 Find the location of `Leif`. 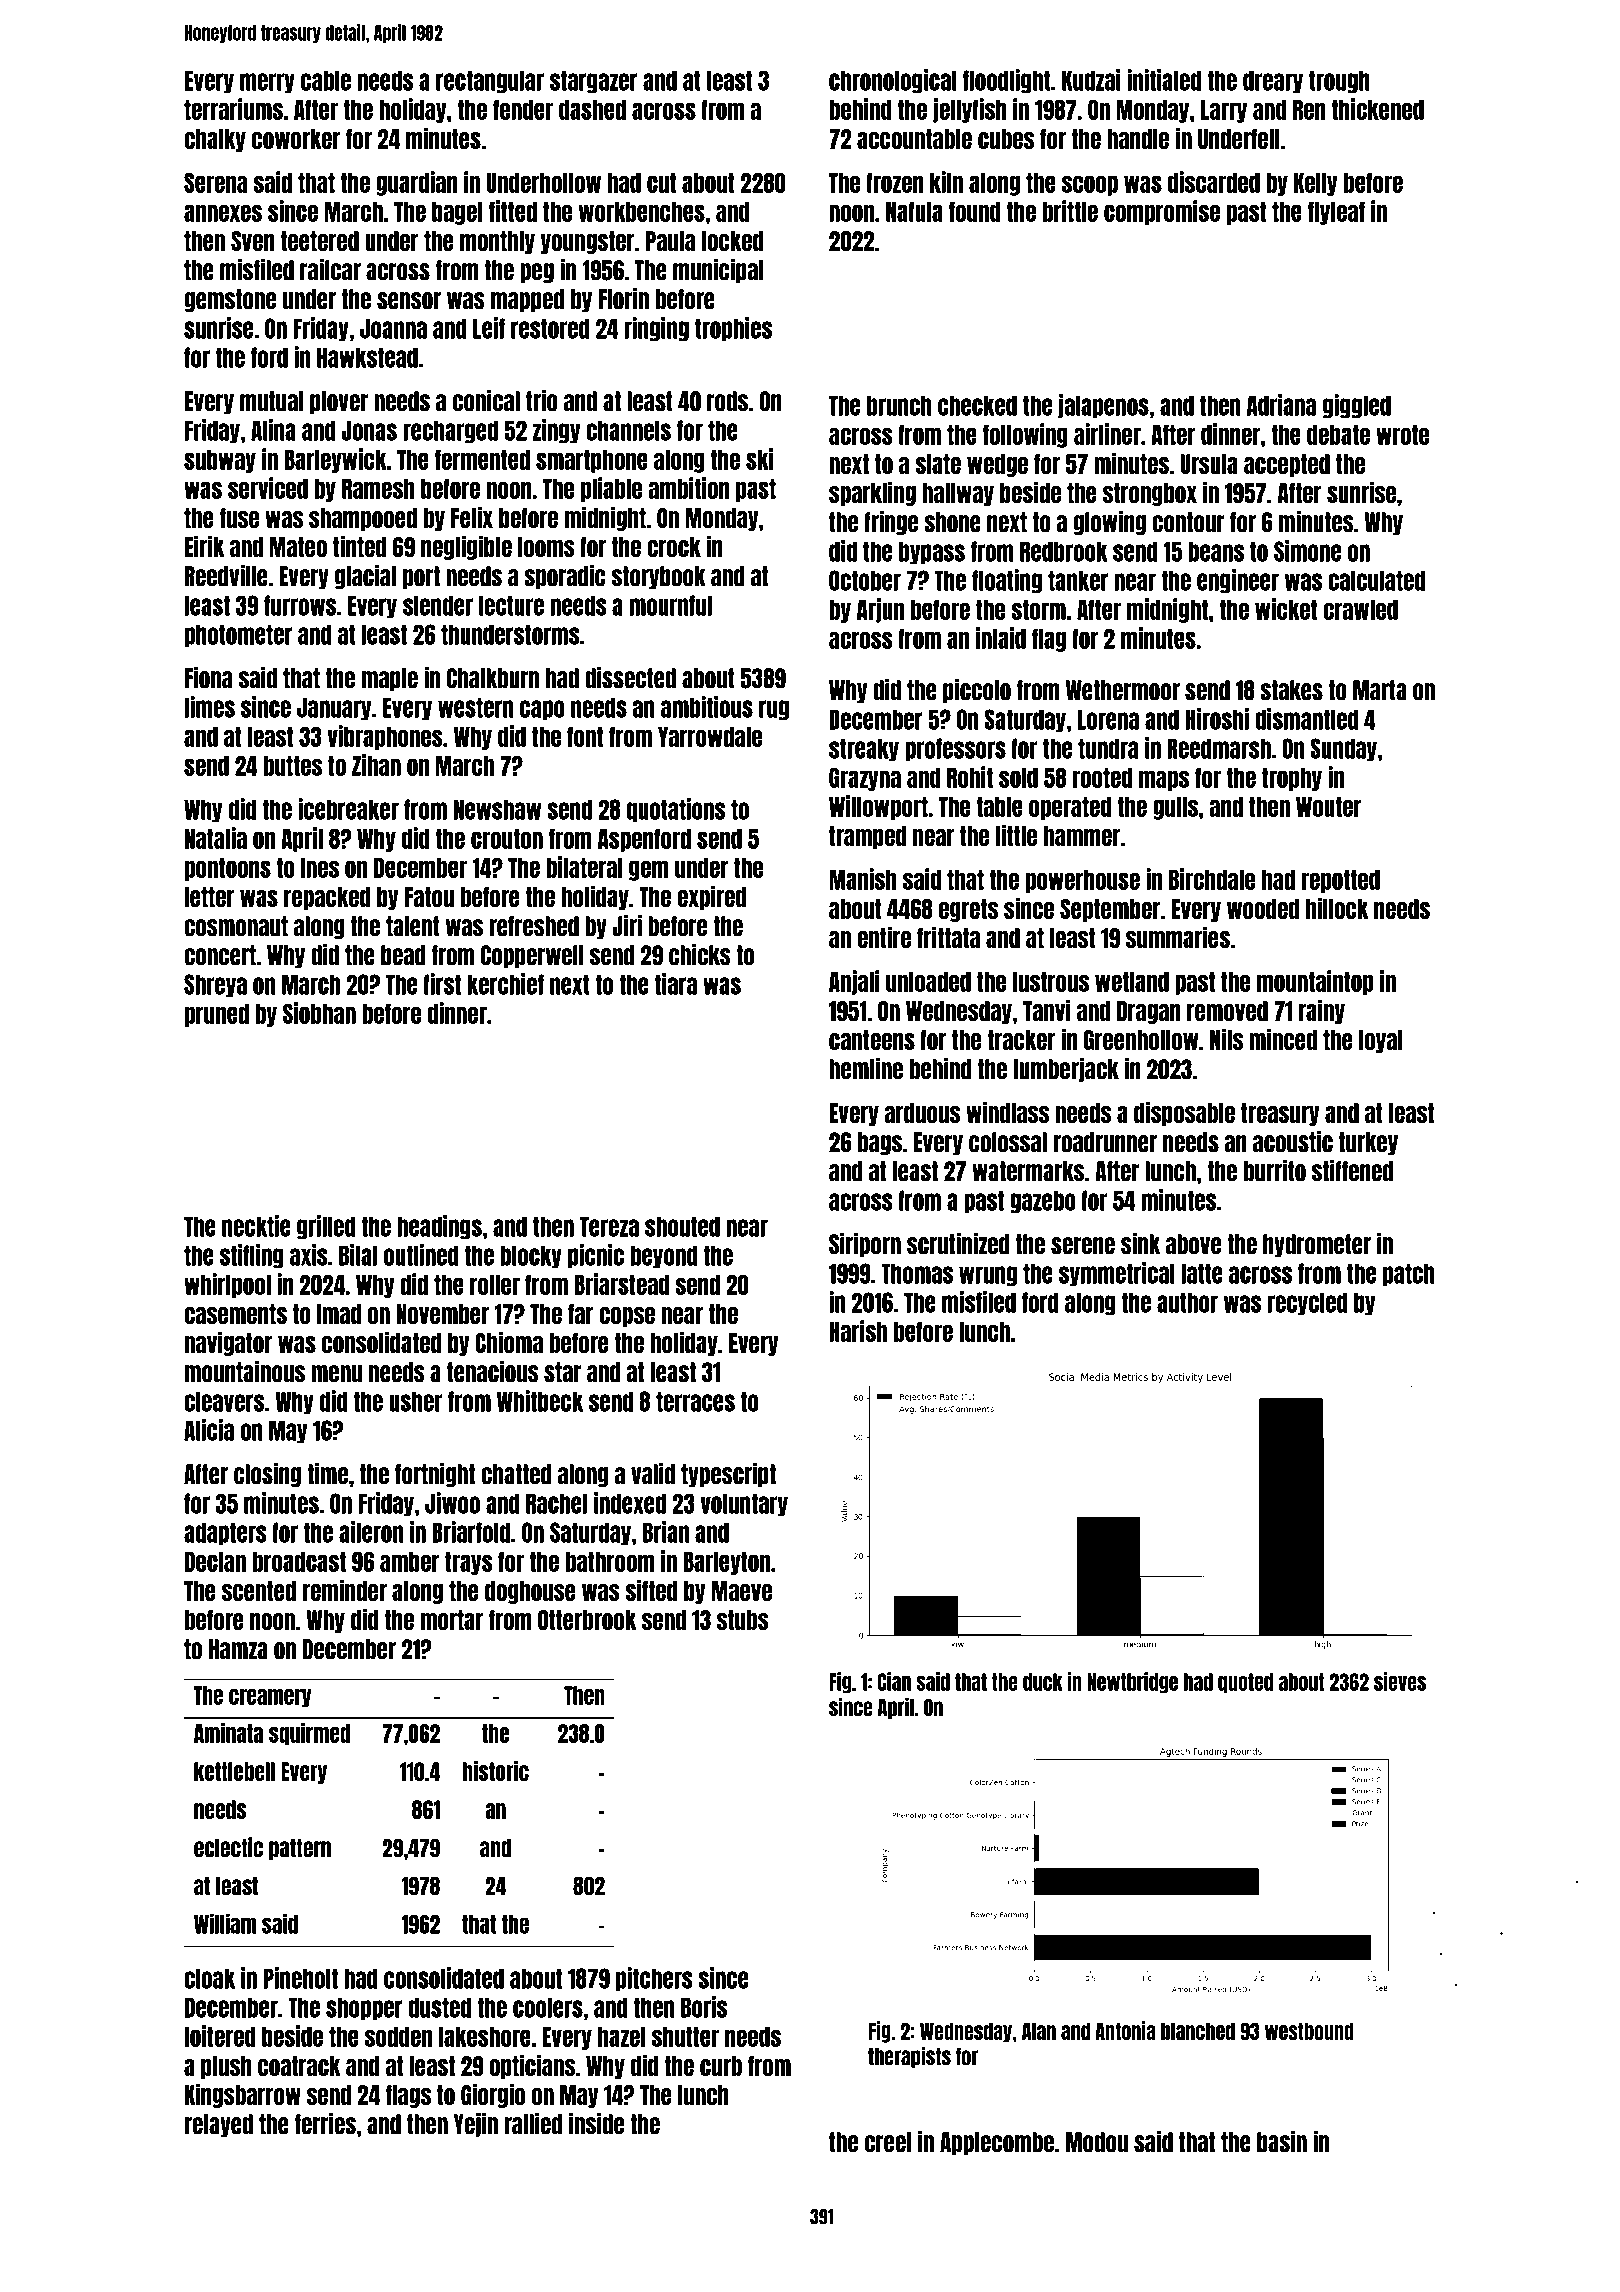

Leif is located at coordinates (489, 328).
